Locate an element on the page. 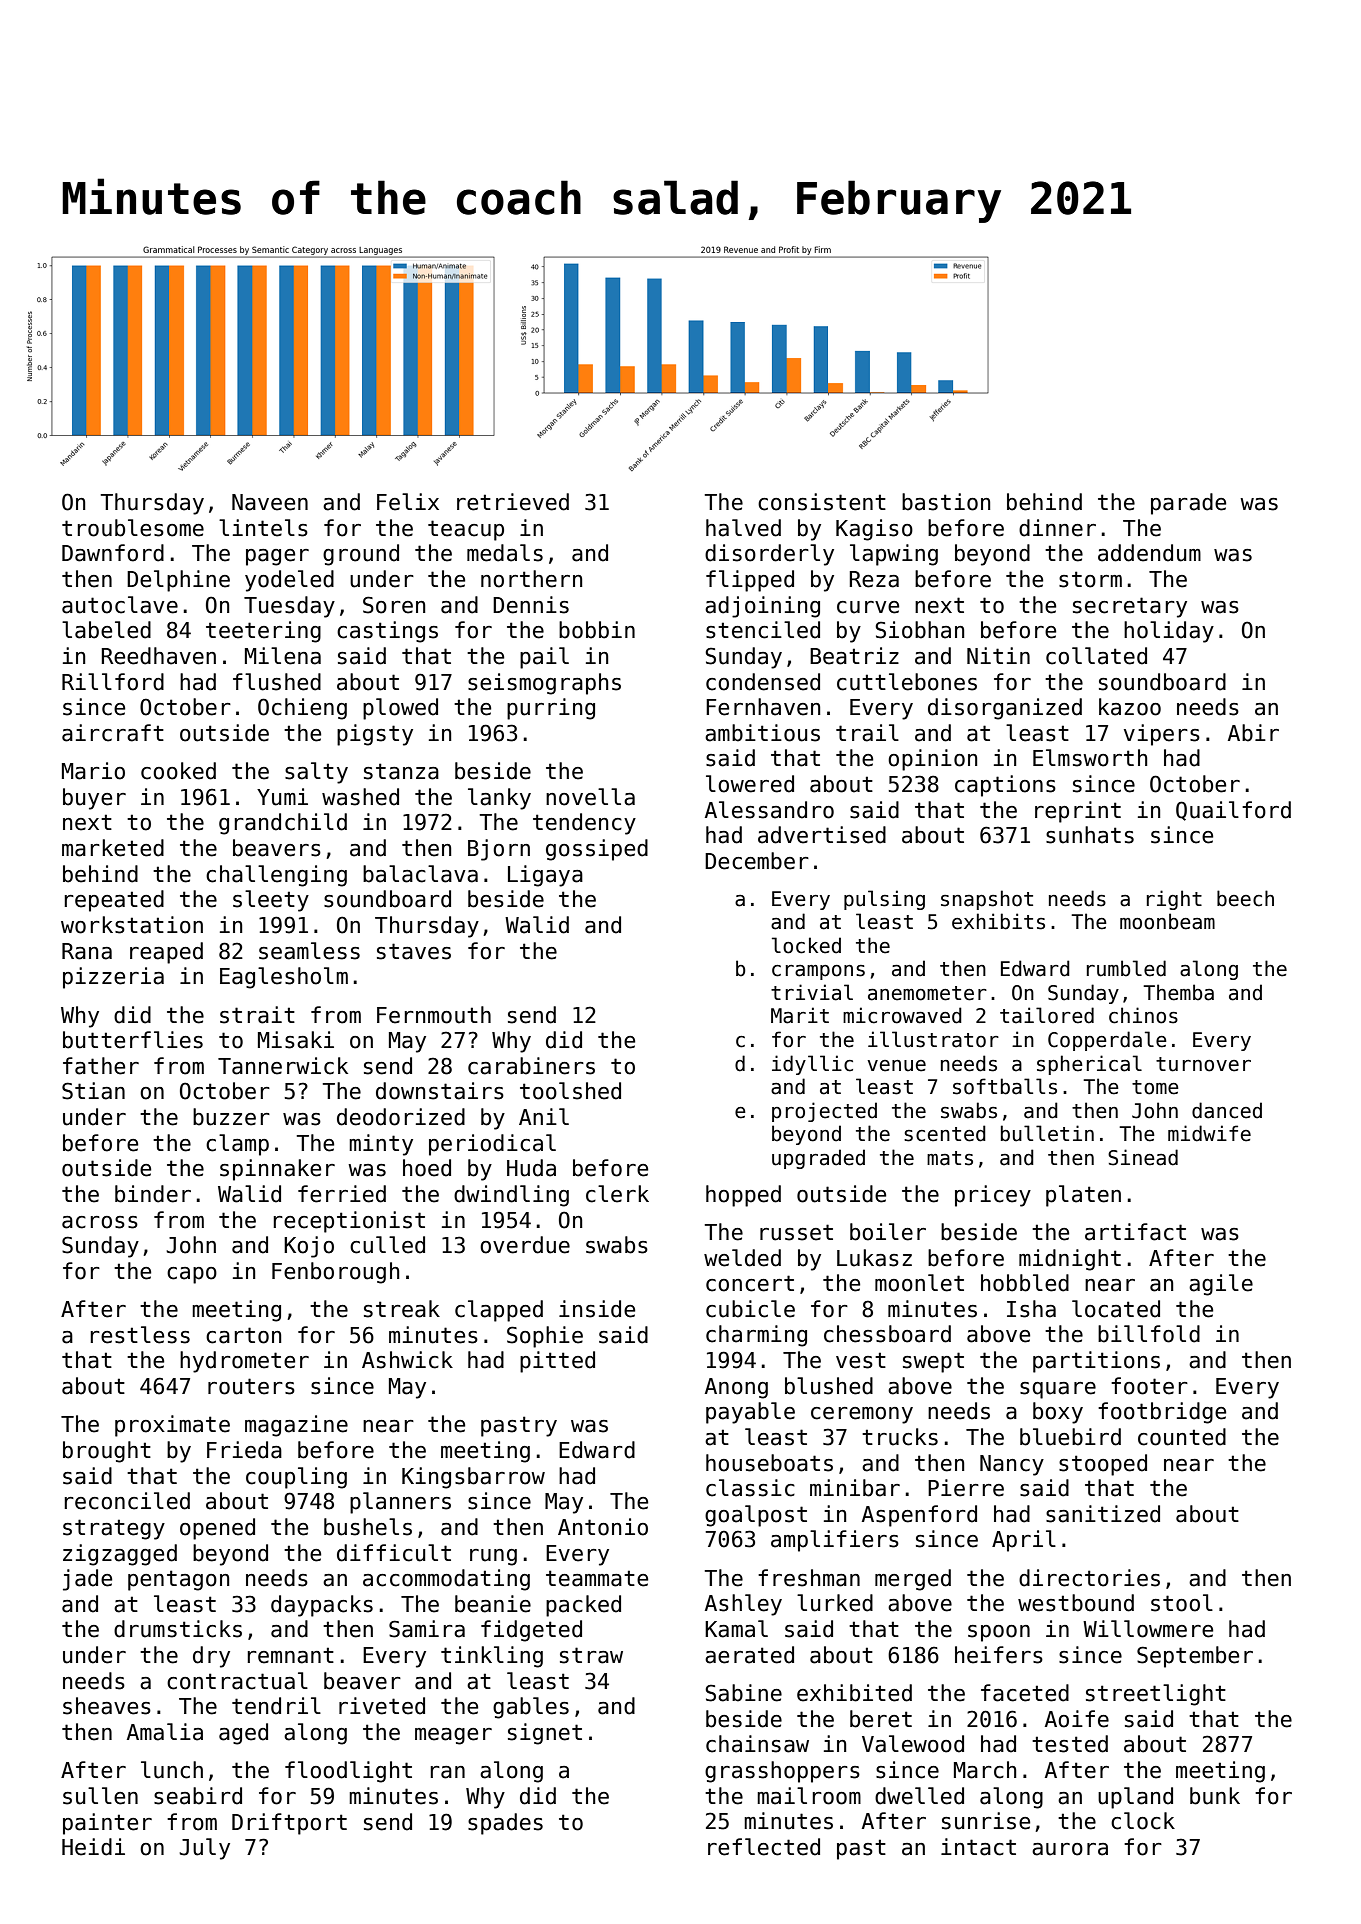 The height and width of the page is (1924, 1361). agile is located at coordinates (1221, 1285).
